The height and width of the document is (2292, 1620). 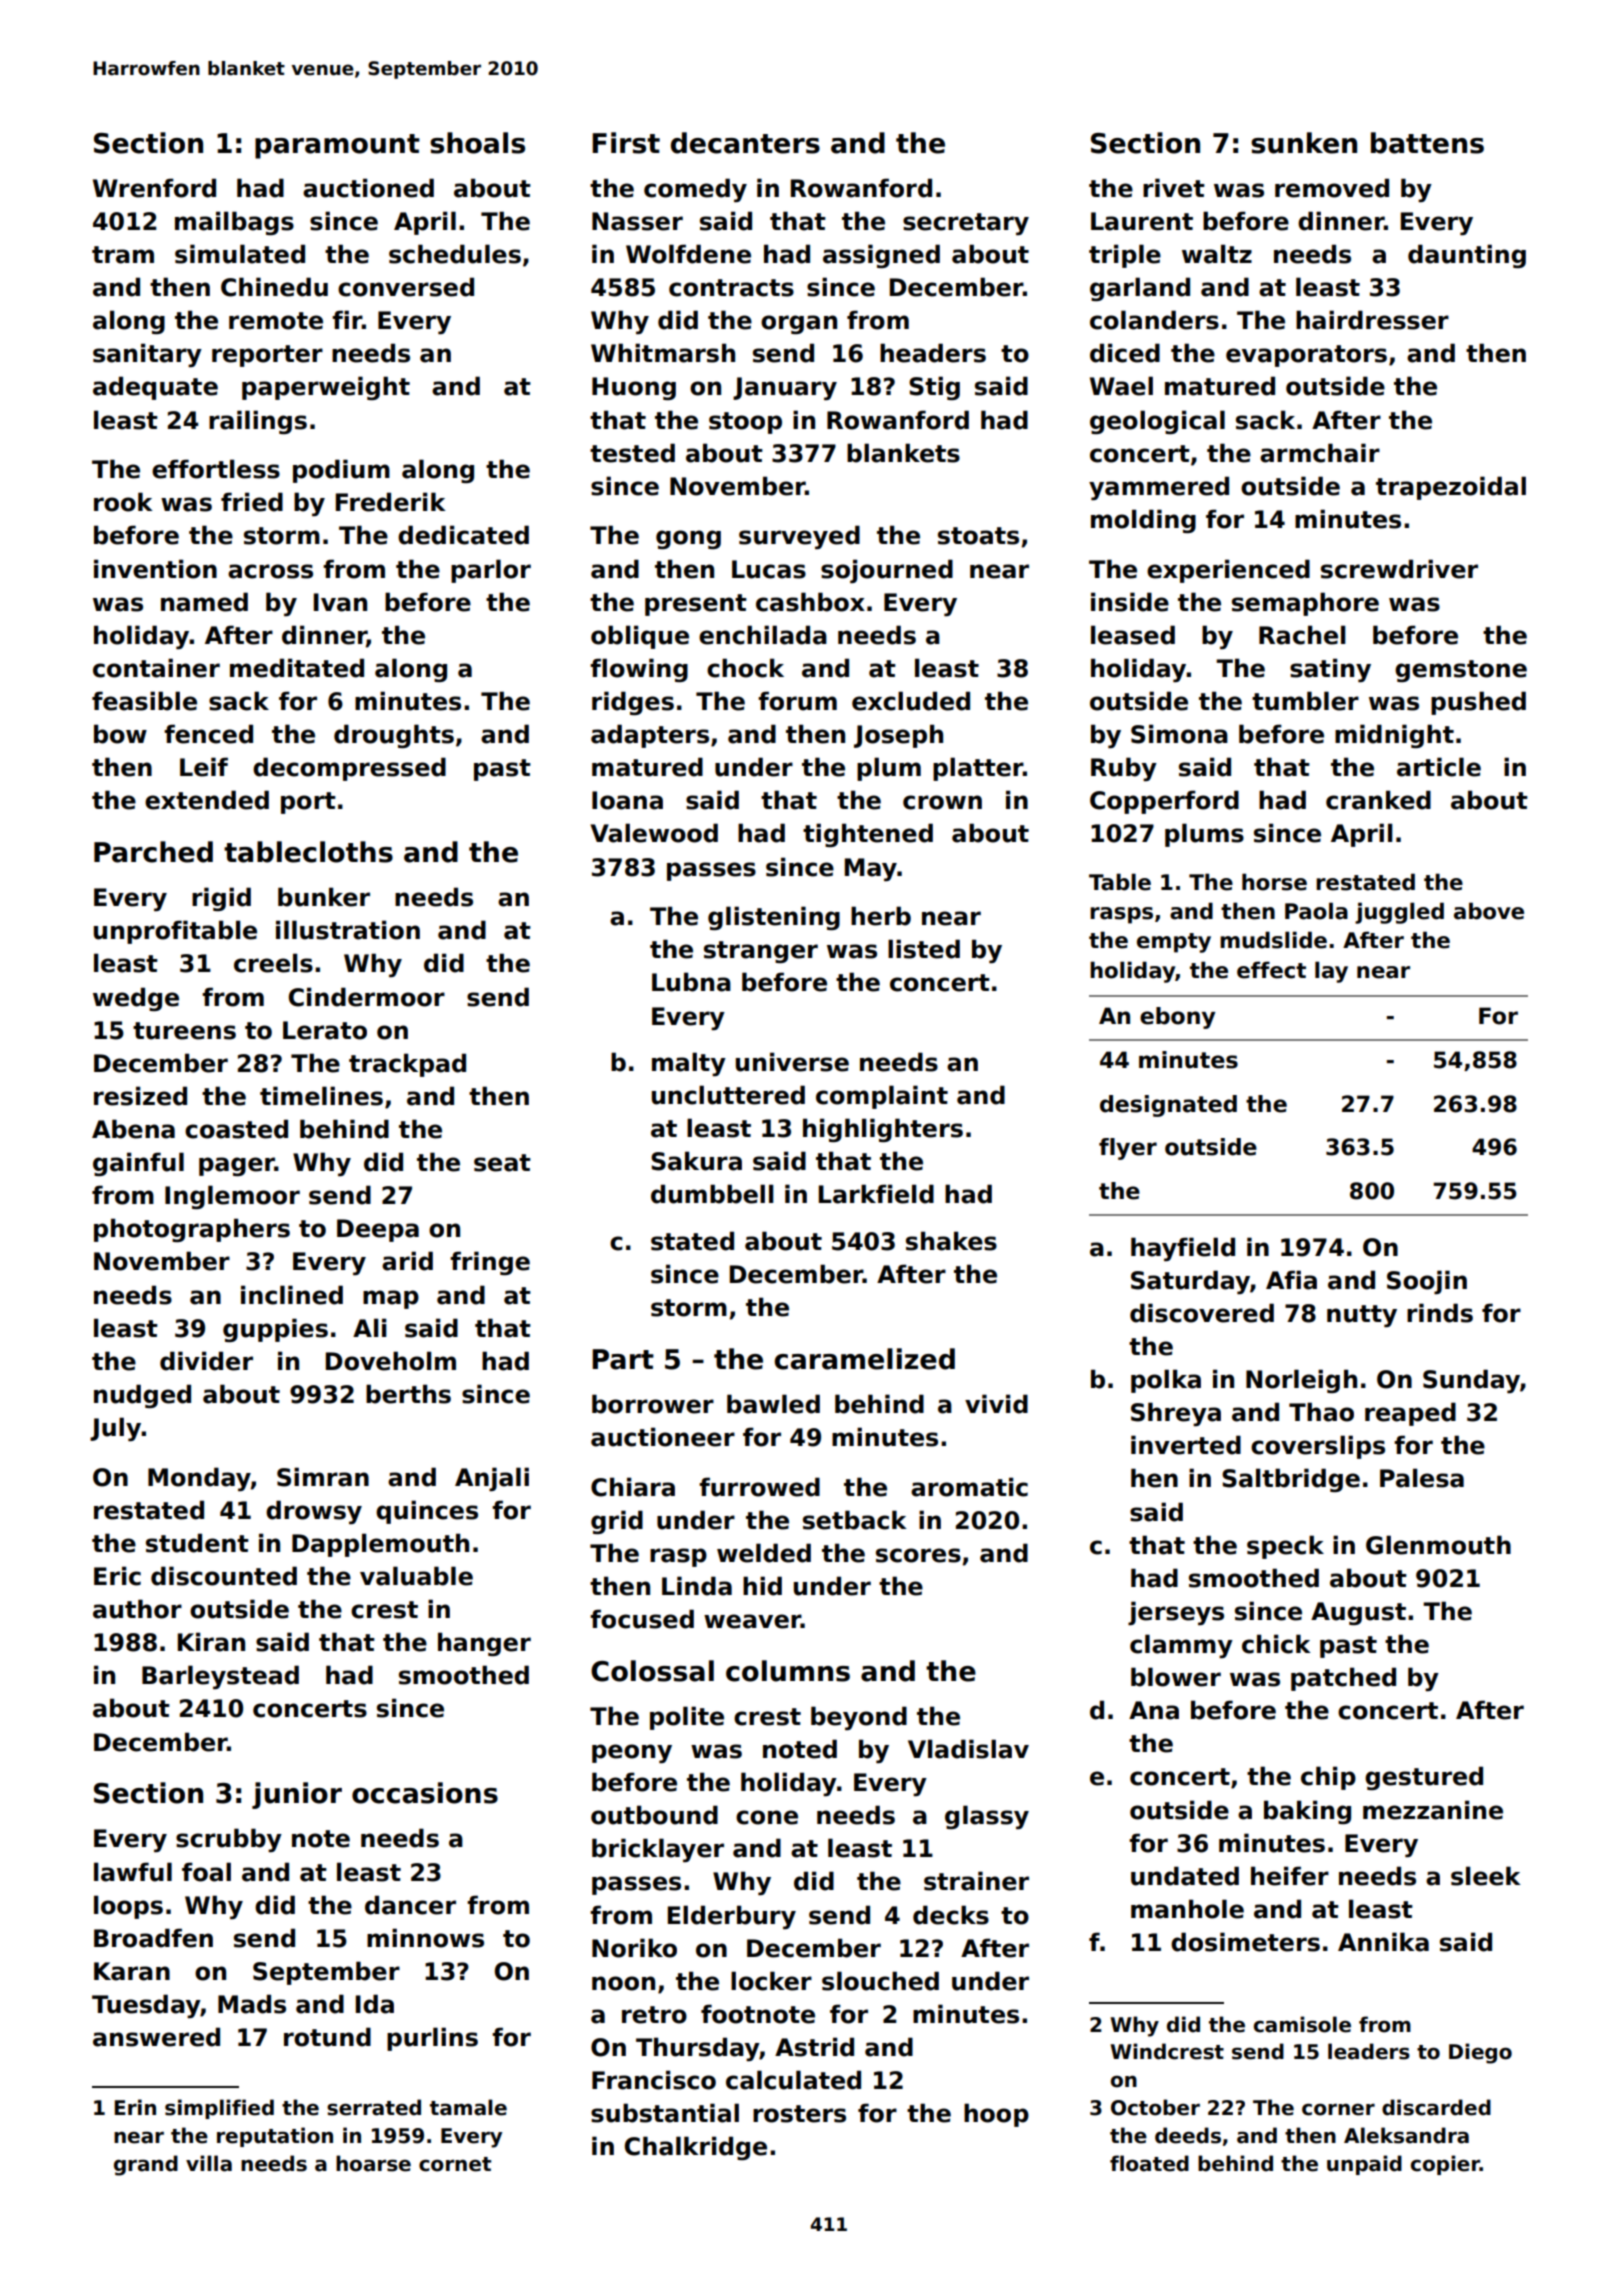 I want to click on rivet, so click(x=1174, y=188).
